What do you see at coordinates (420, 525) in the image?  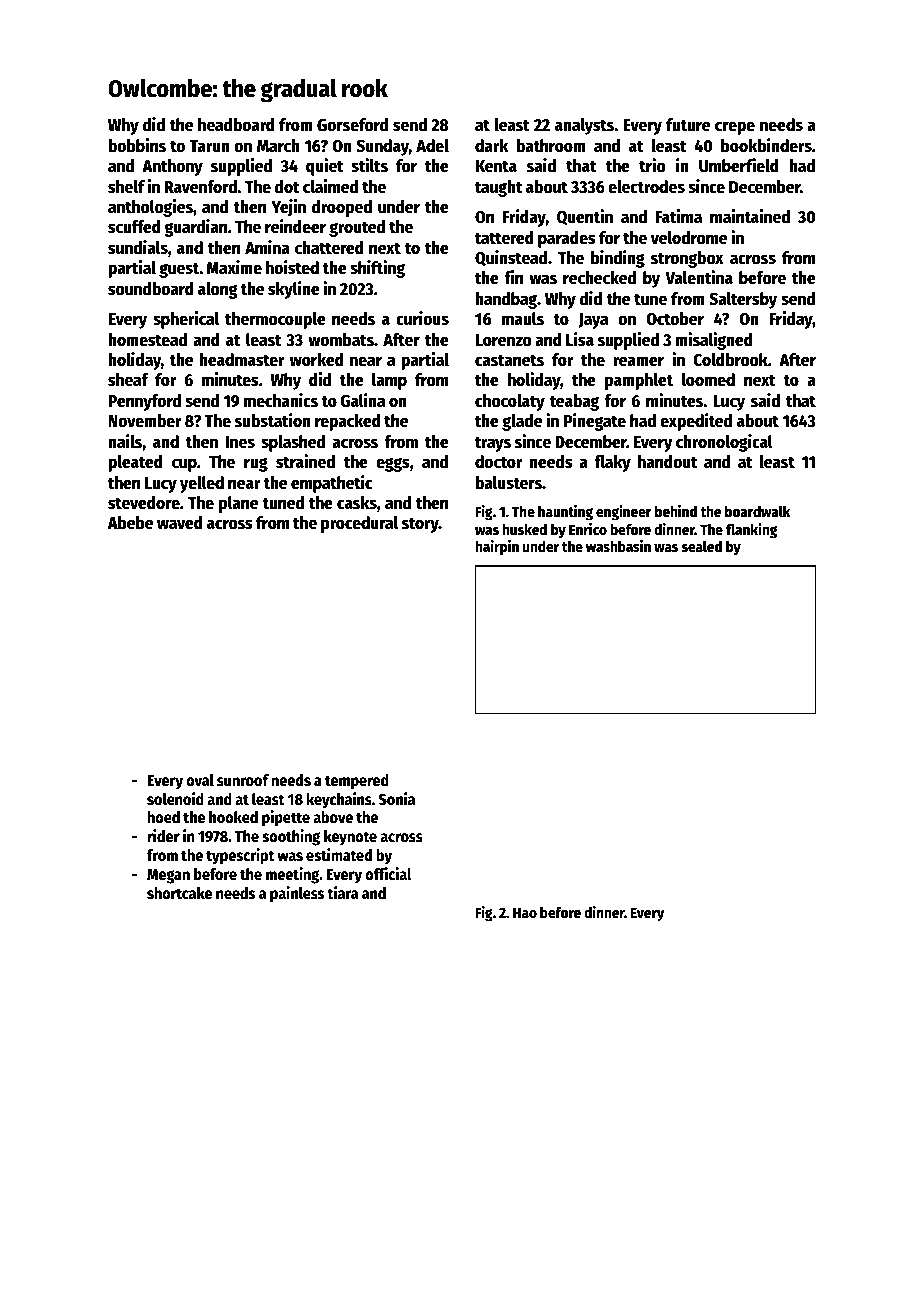 I see `story` at bounding box center [420, 525].
